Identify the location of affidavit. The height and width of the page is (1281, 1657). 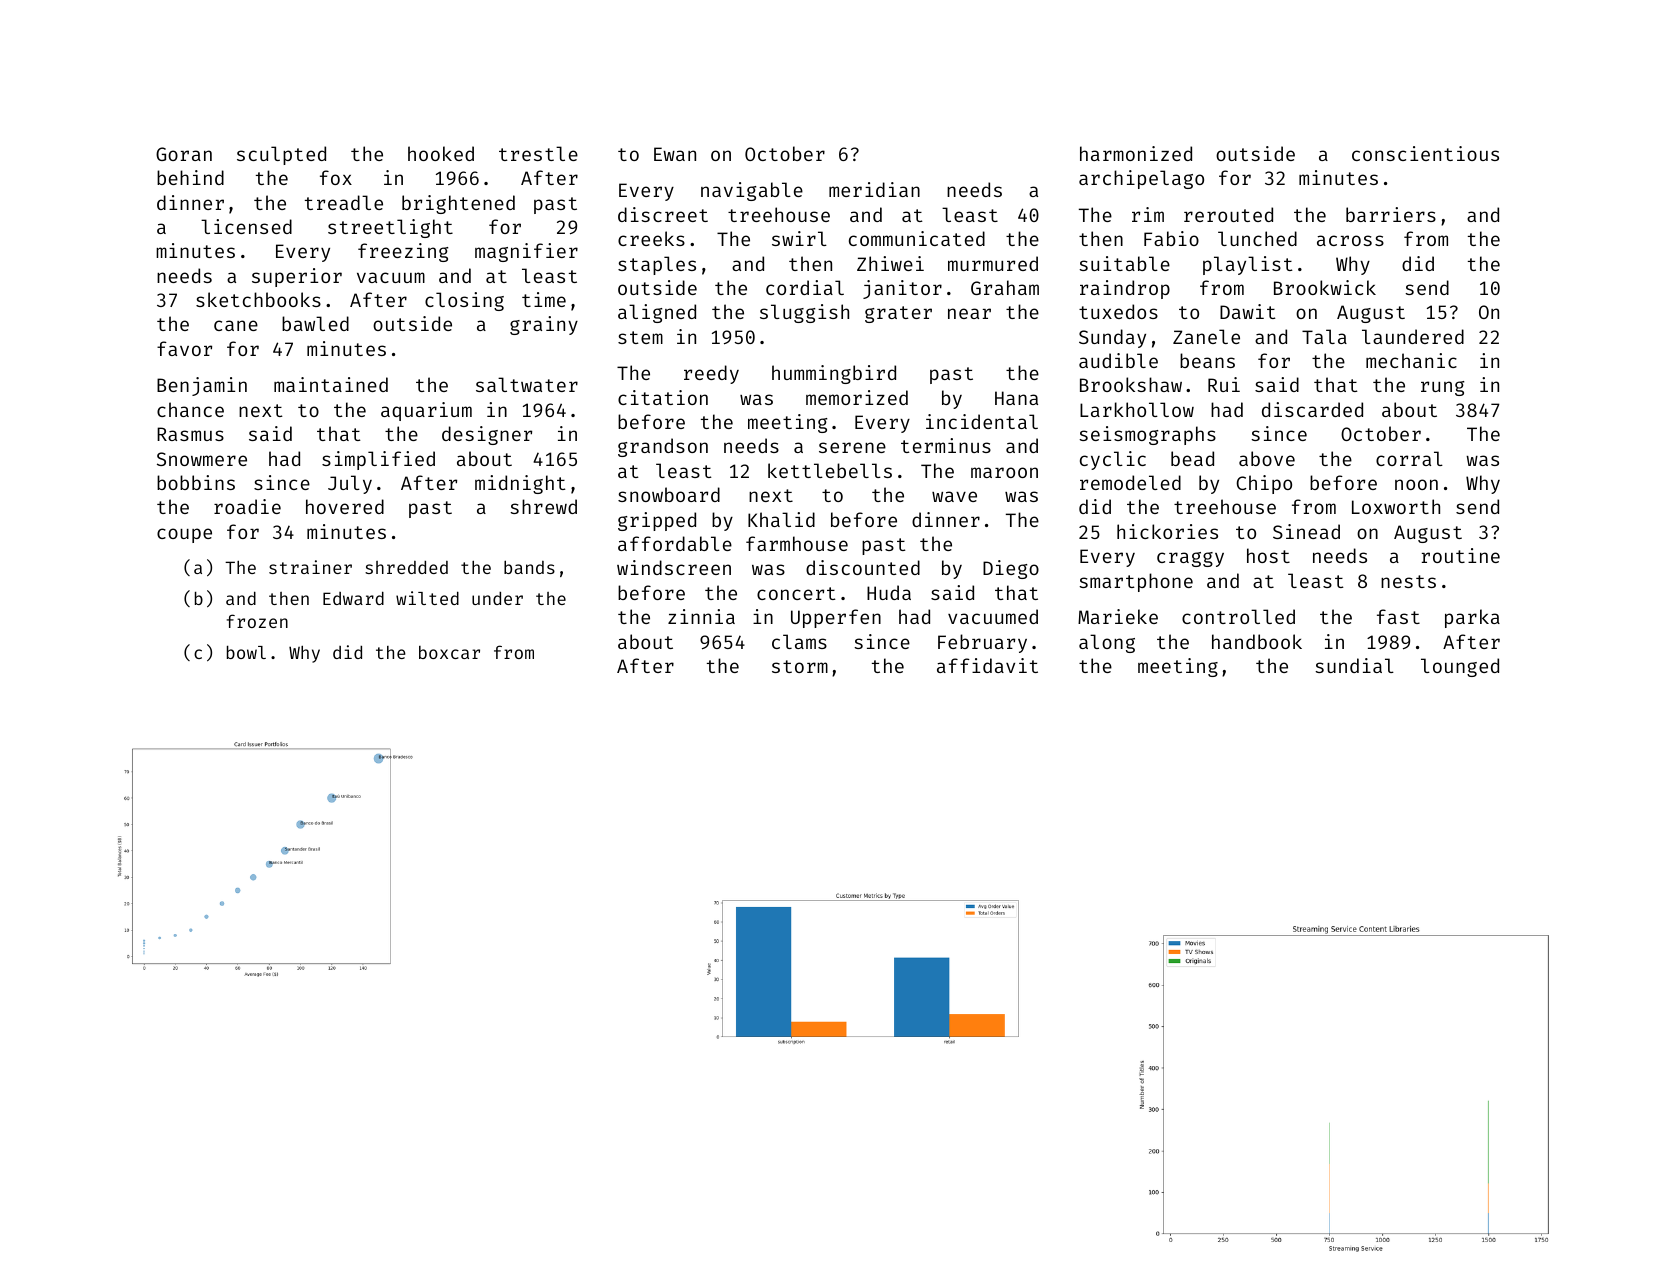
(987, 665).
